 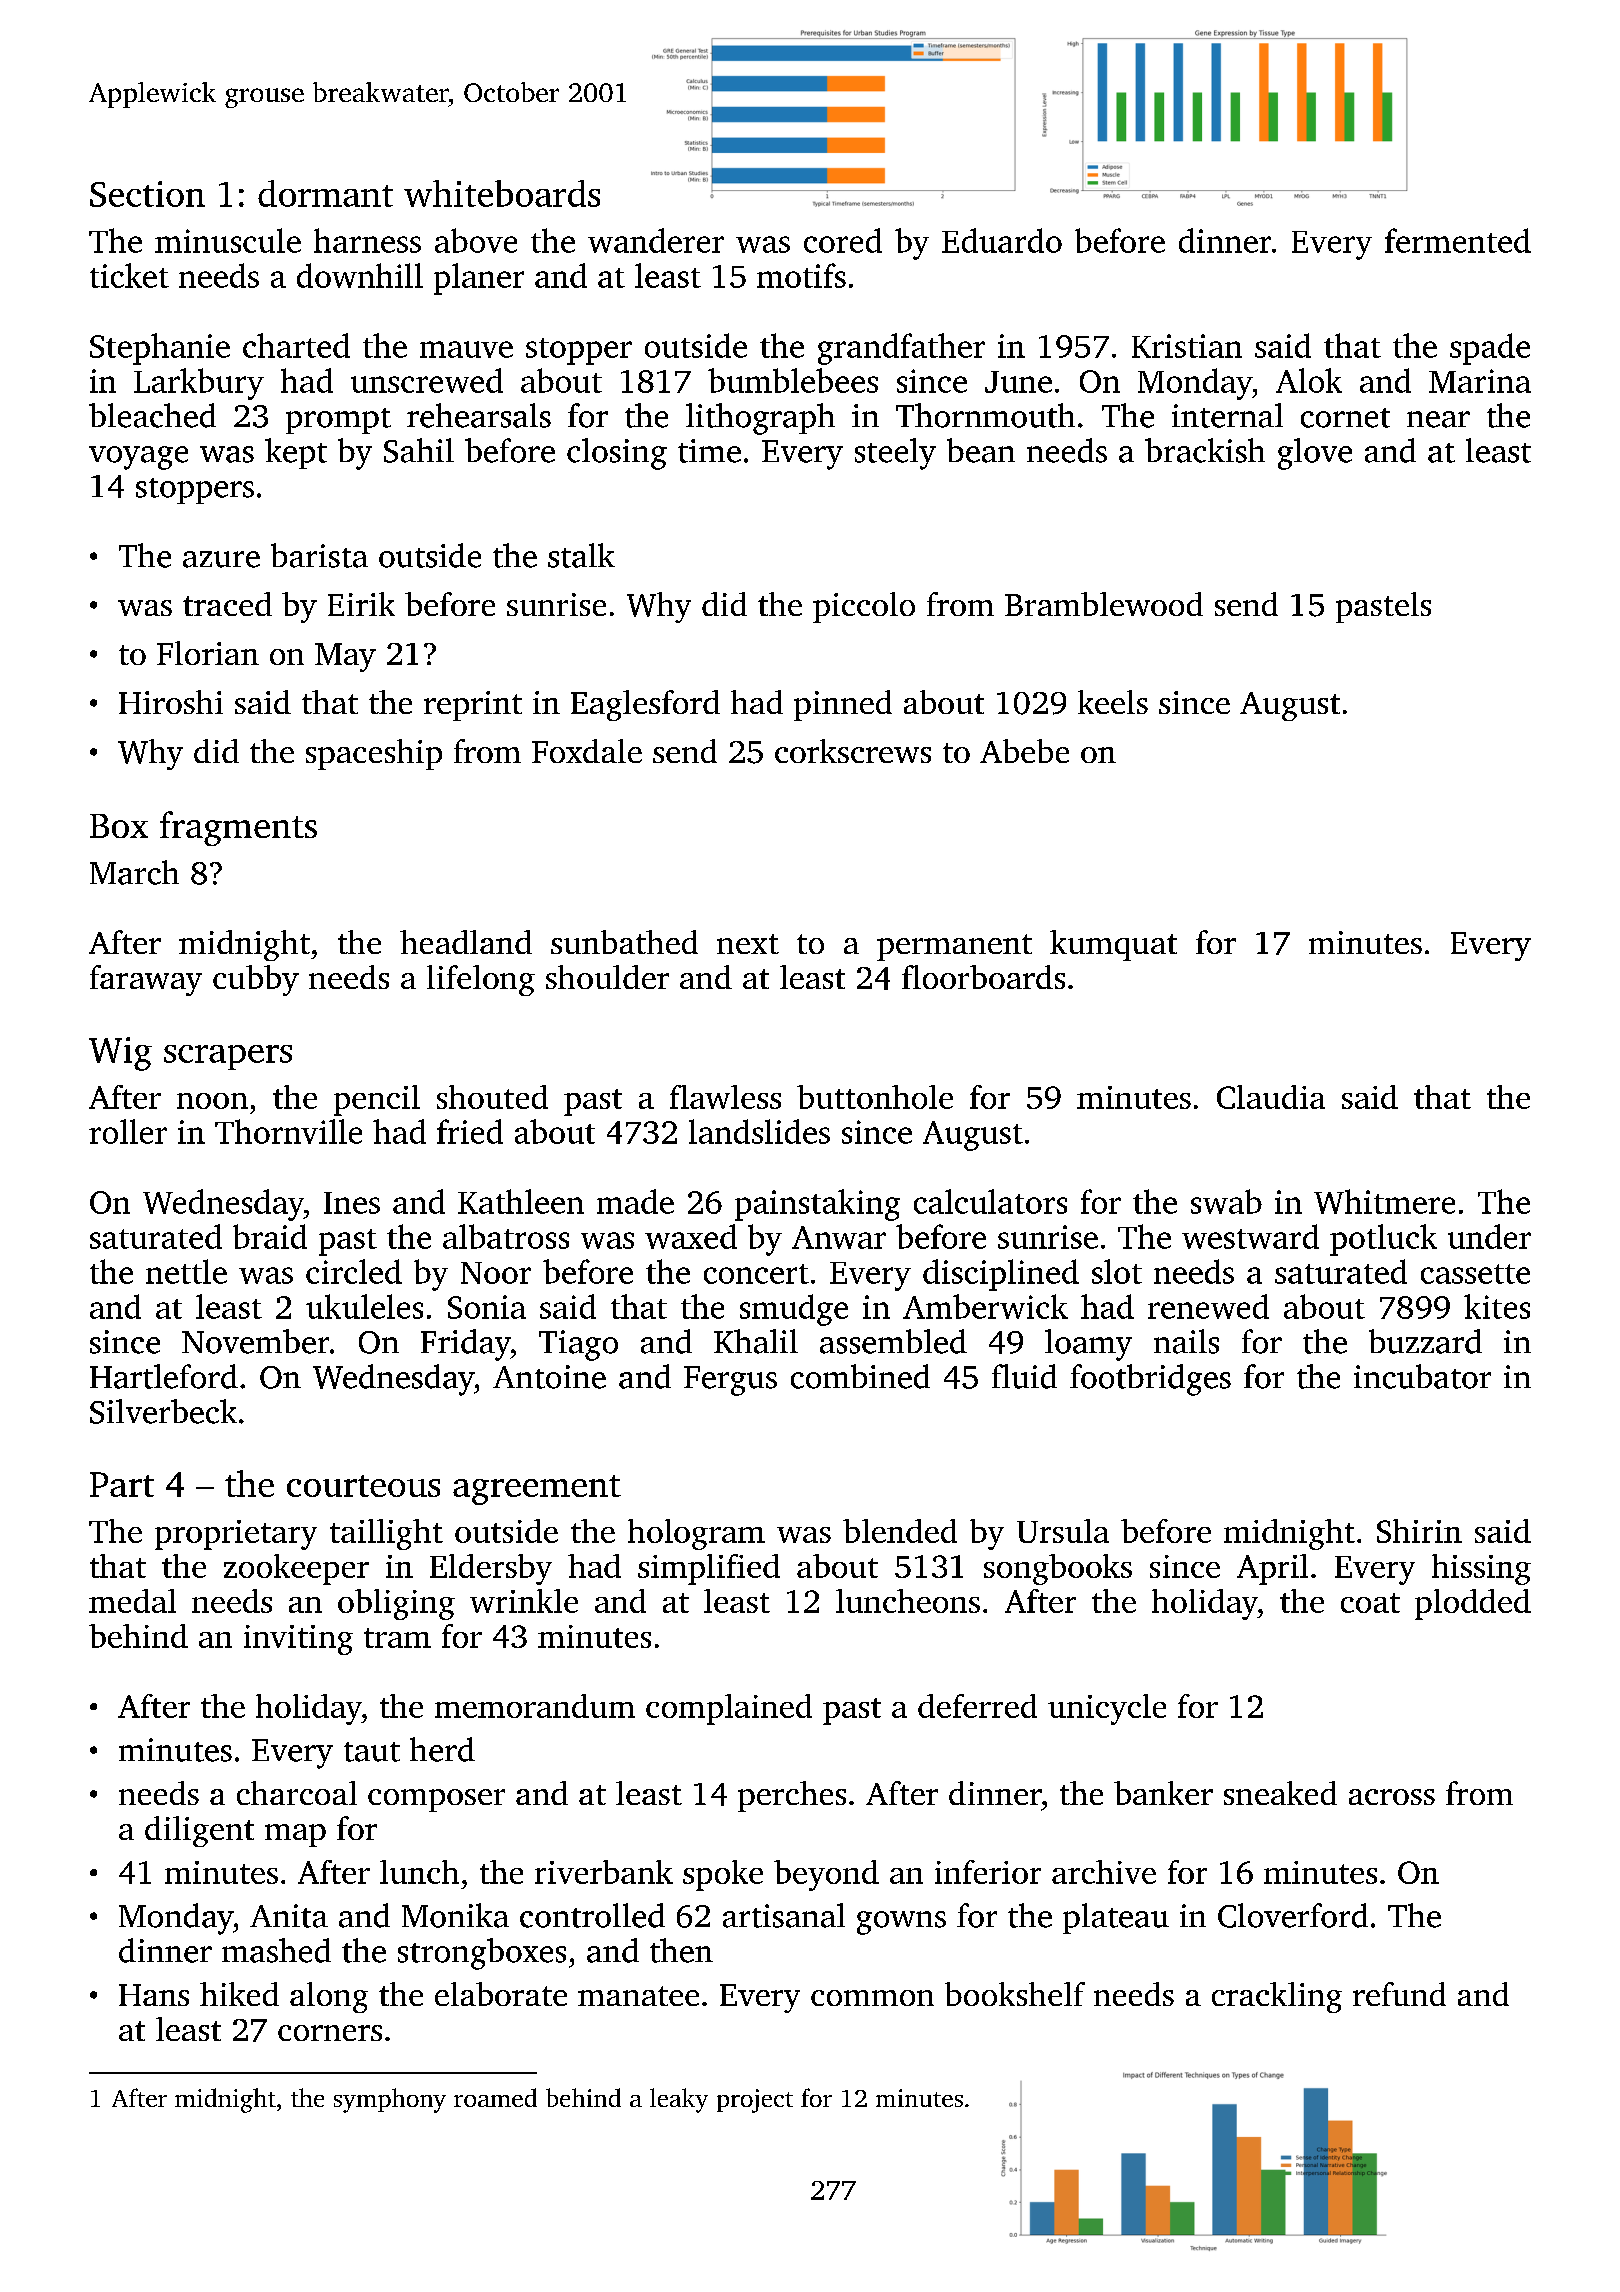 What do you see at coordinates (1001, 1275) in the document?
I see `disciplined` at bounding box center [1001, 1275].
